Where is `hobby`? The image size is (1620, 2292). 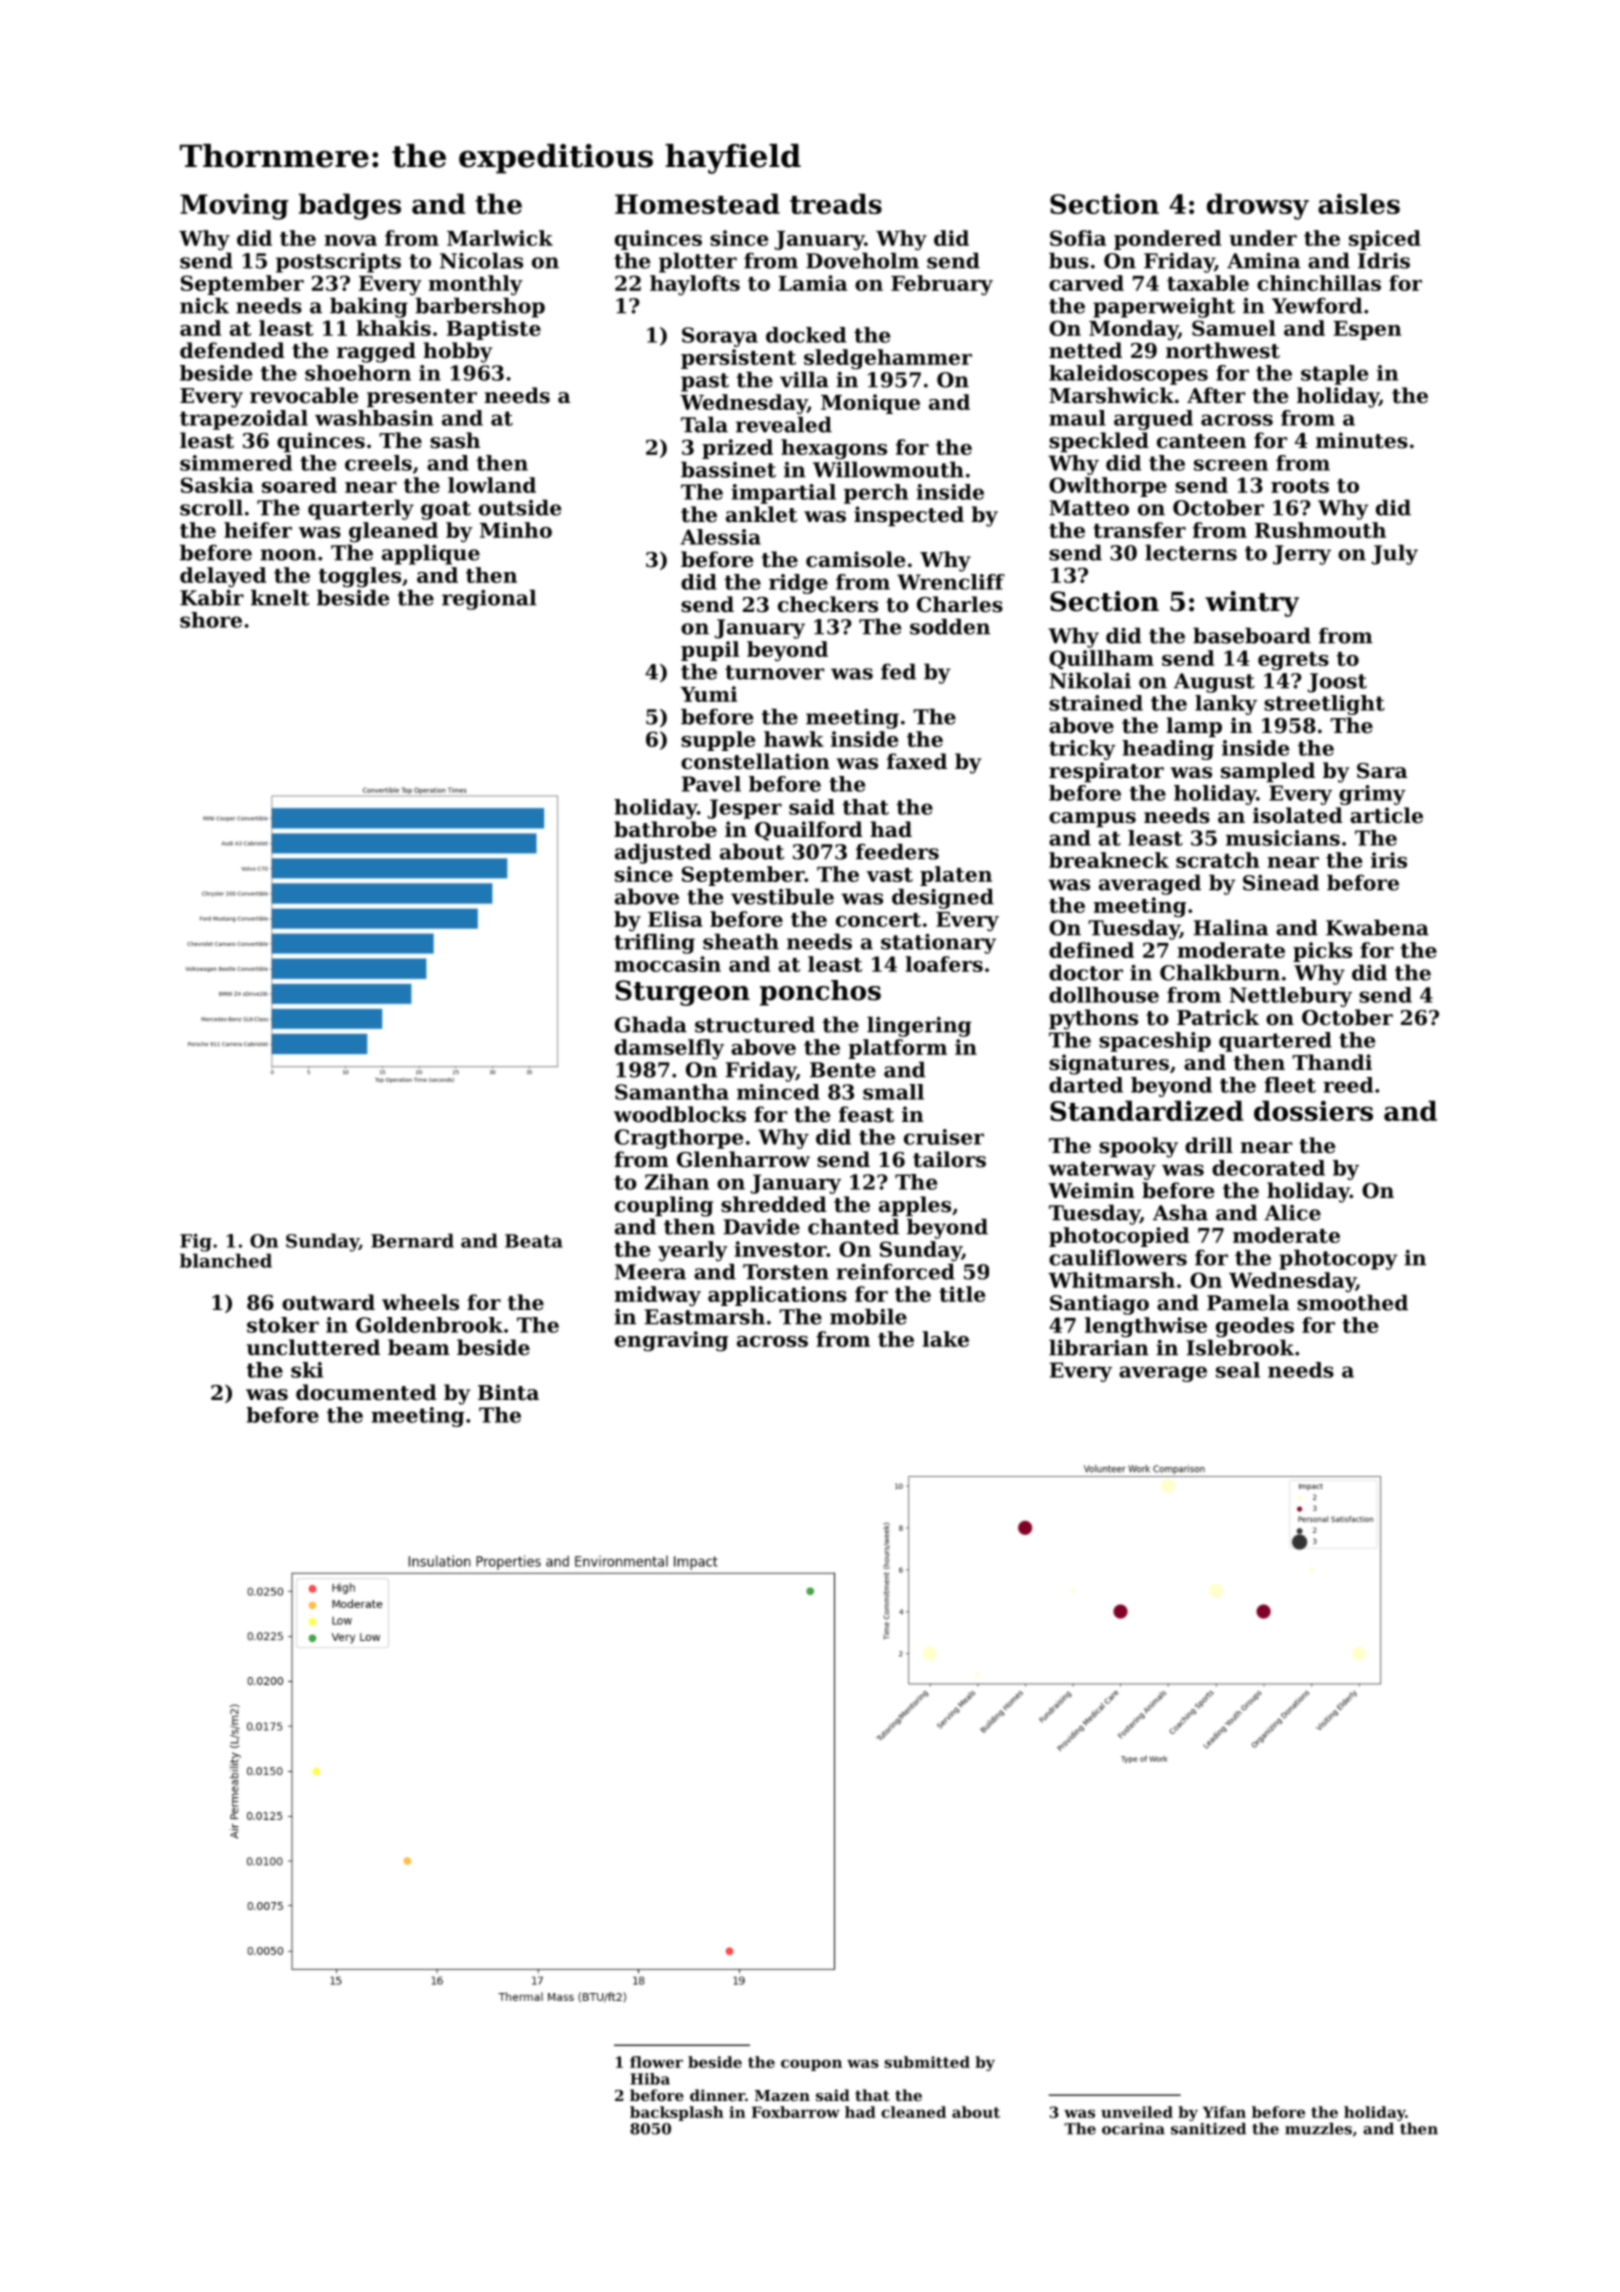 hobby is located at coordinates (457, 352).
